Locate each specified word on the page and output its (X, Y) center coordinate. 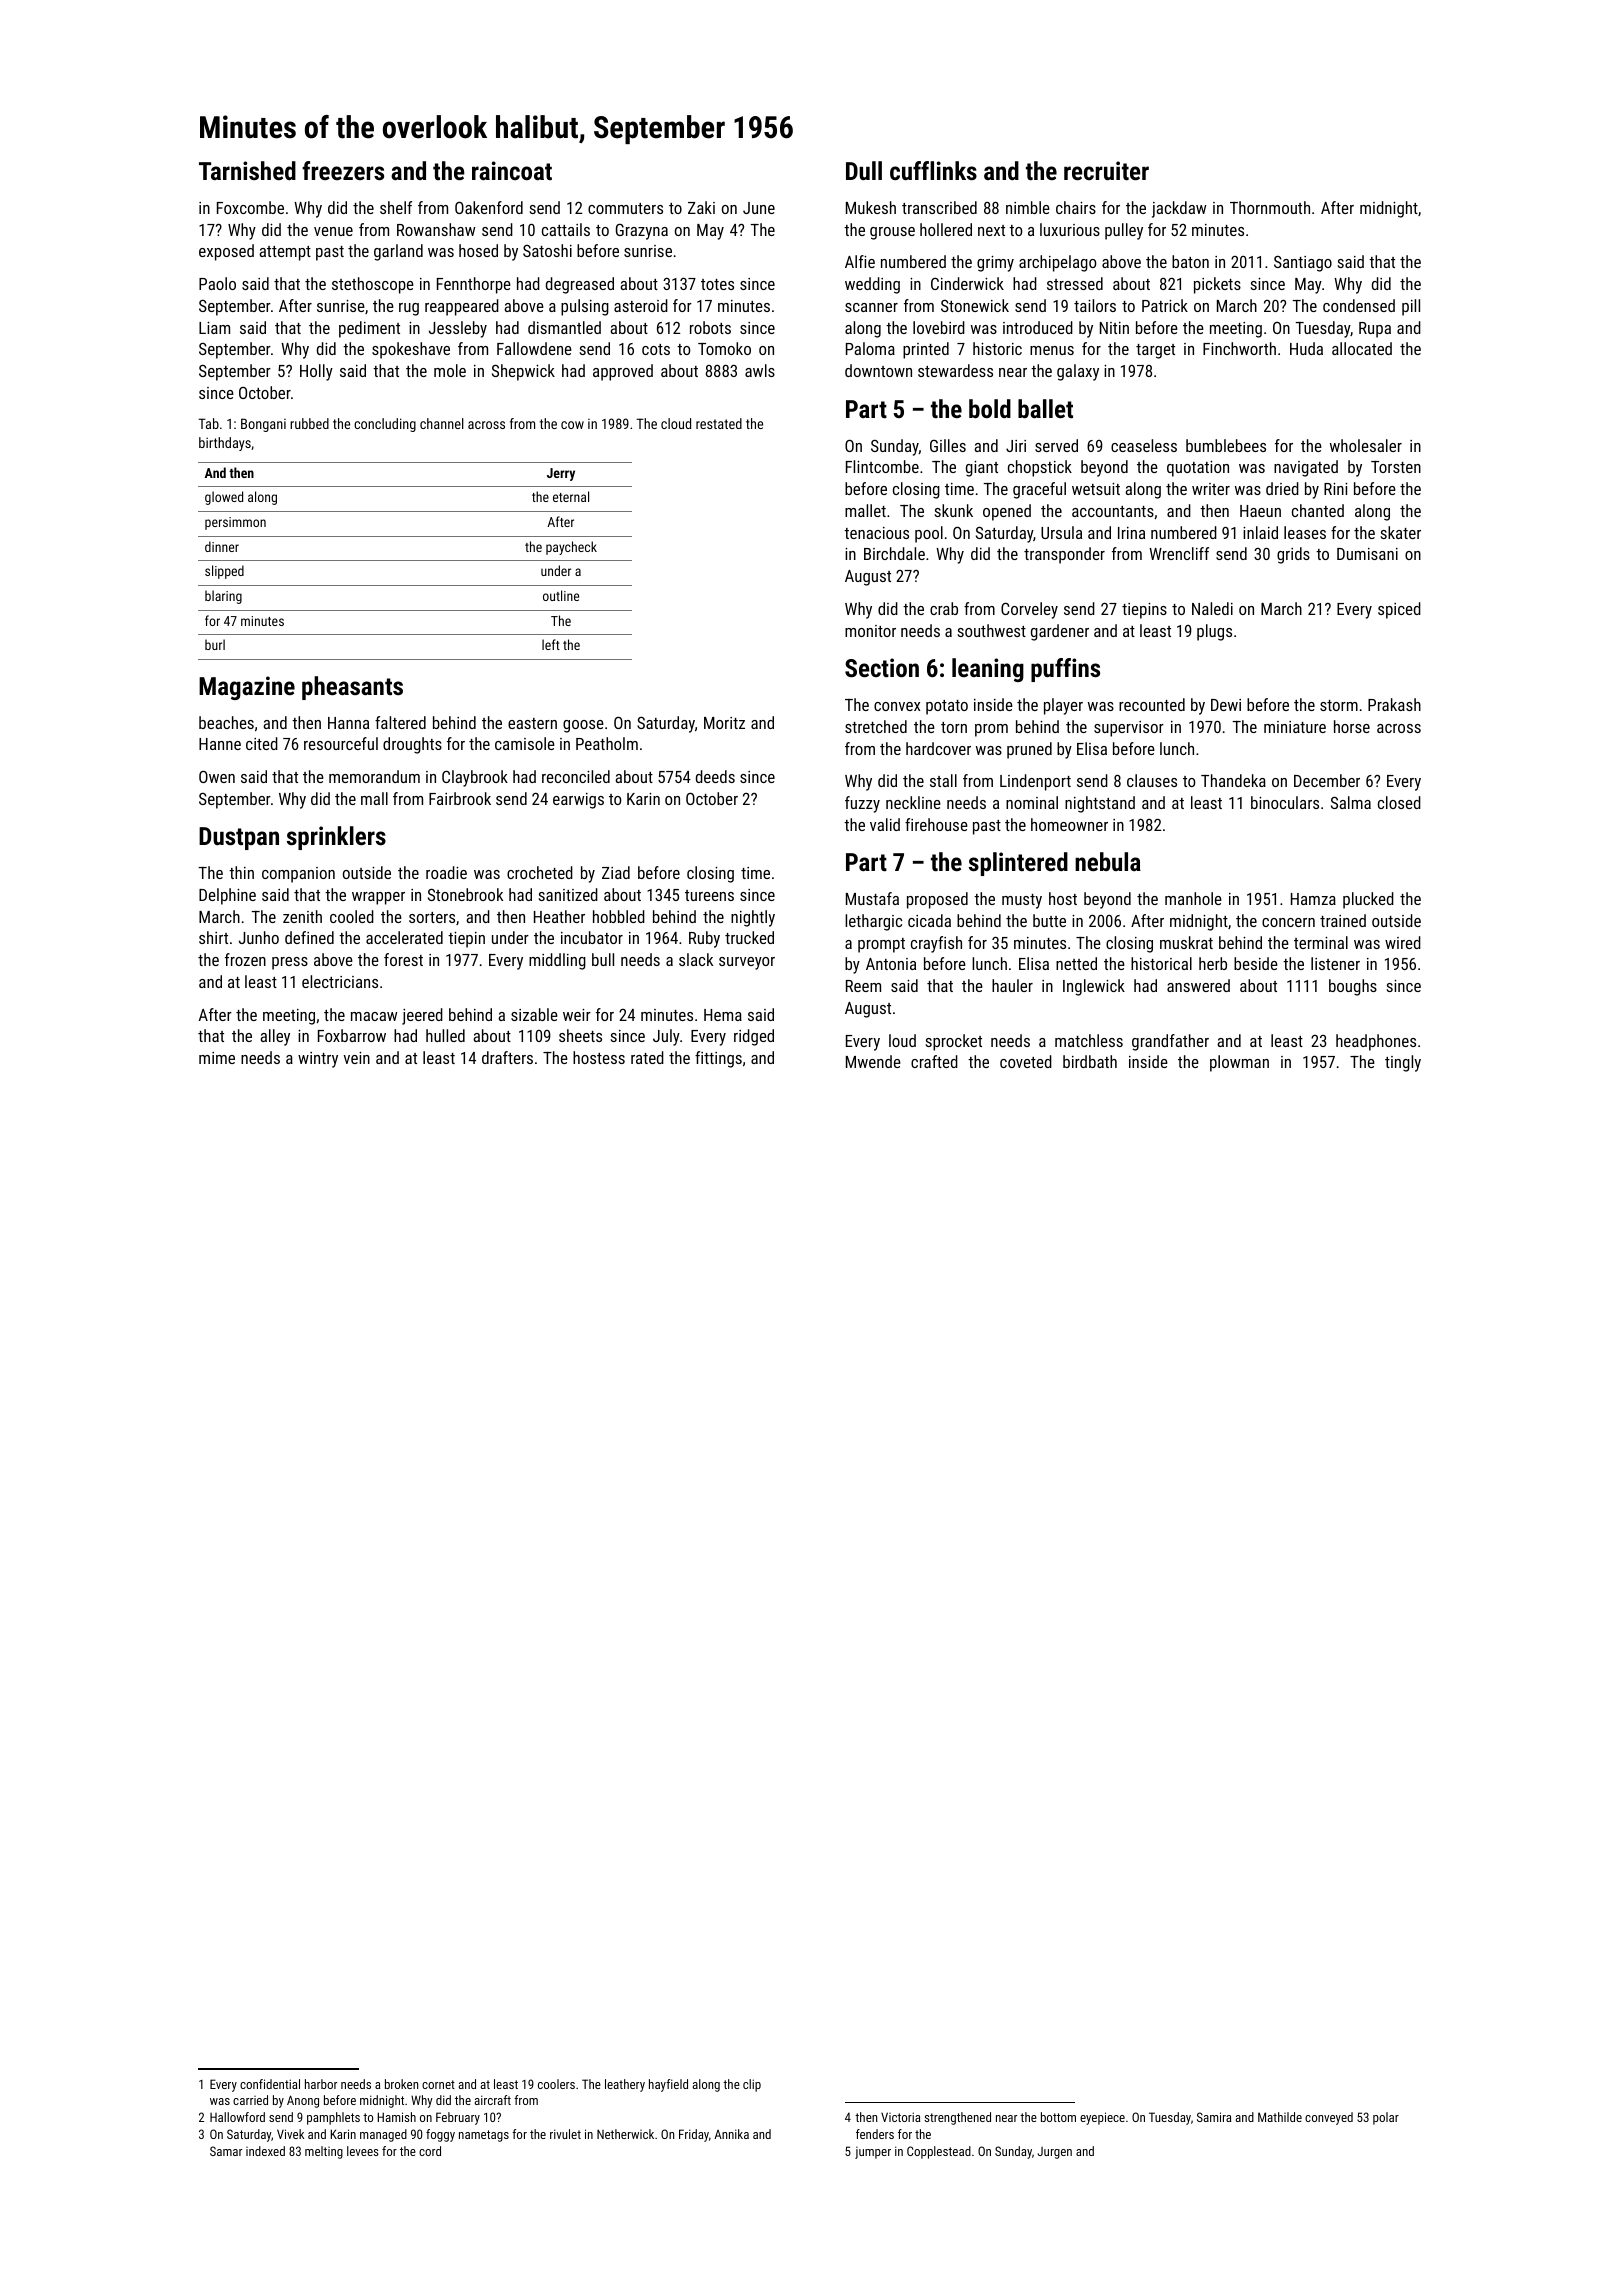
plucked (1368, 900)
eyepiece (1102, 2118)
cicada (929, 920)
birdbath (1090, 1061)
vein (357, 1058)
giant (982, 469)
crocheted (540, 872)
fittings (718, 1059)
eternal (571, 496)
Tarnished (247, 170)
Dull (864, 170)
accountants (1113, 511)
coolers (556, 2084)
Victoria (900, 2117)
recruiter (1106, 170)
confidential (270, 2084)
